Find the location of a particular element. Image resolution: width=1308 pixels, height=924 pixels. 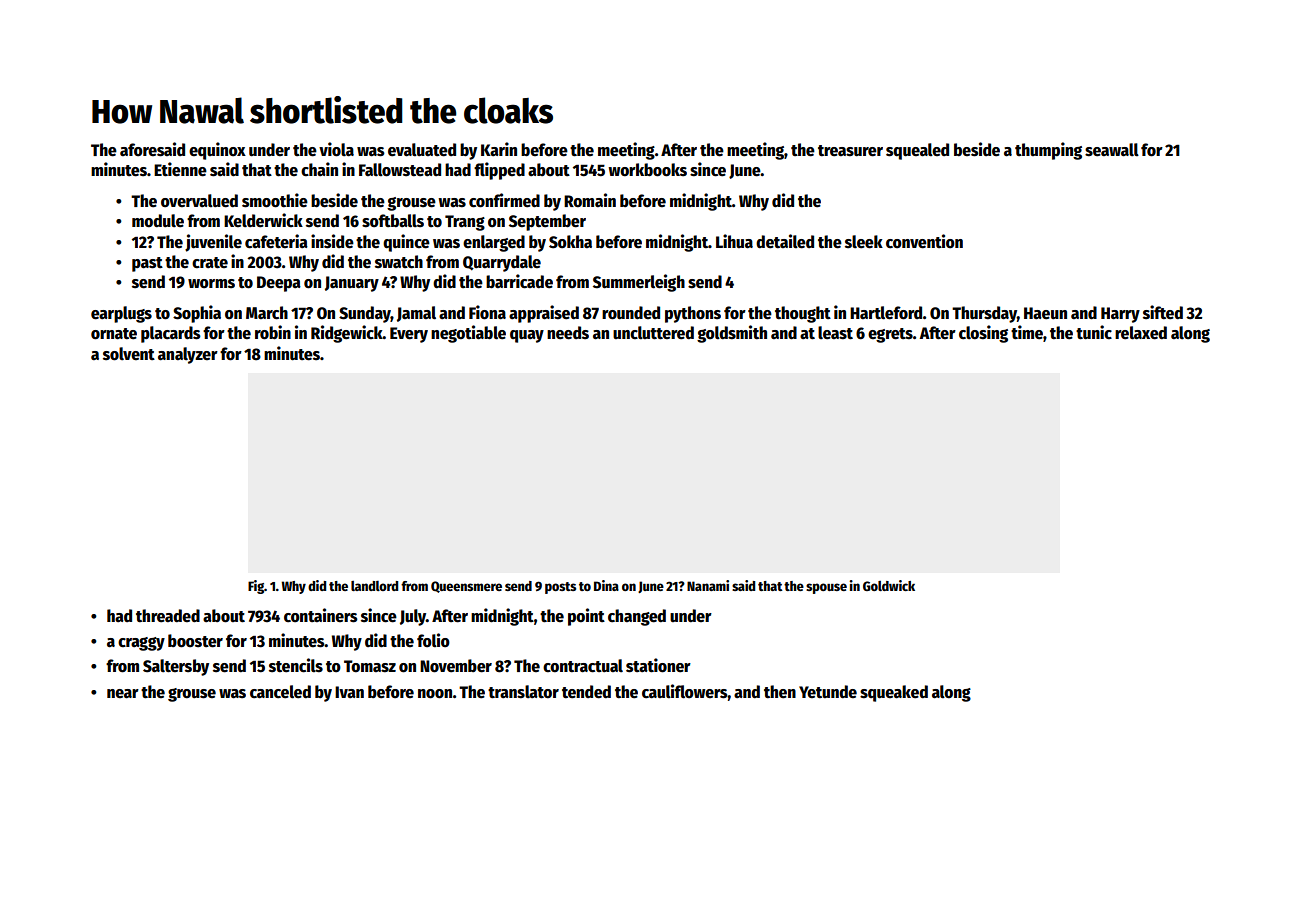

landlord is located at coordinates (374, 586).
